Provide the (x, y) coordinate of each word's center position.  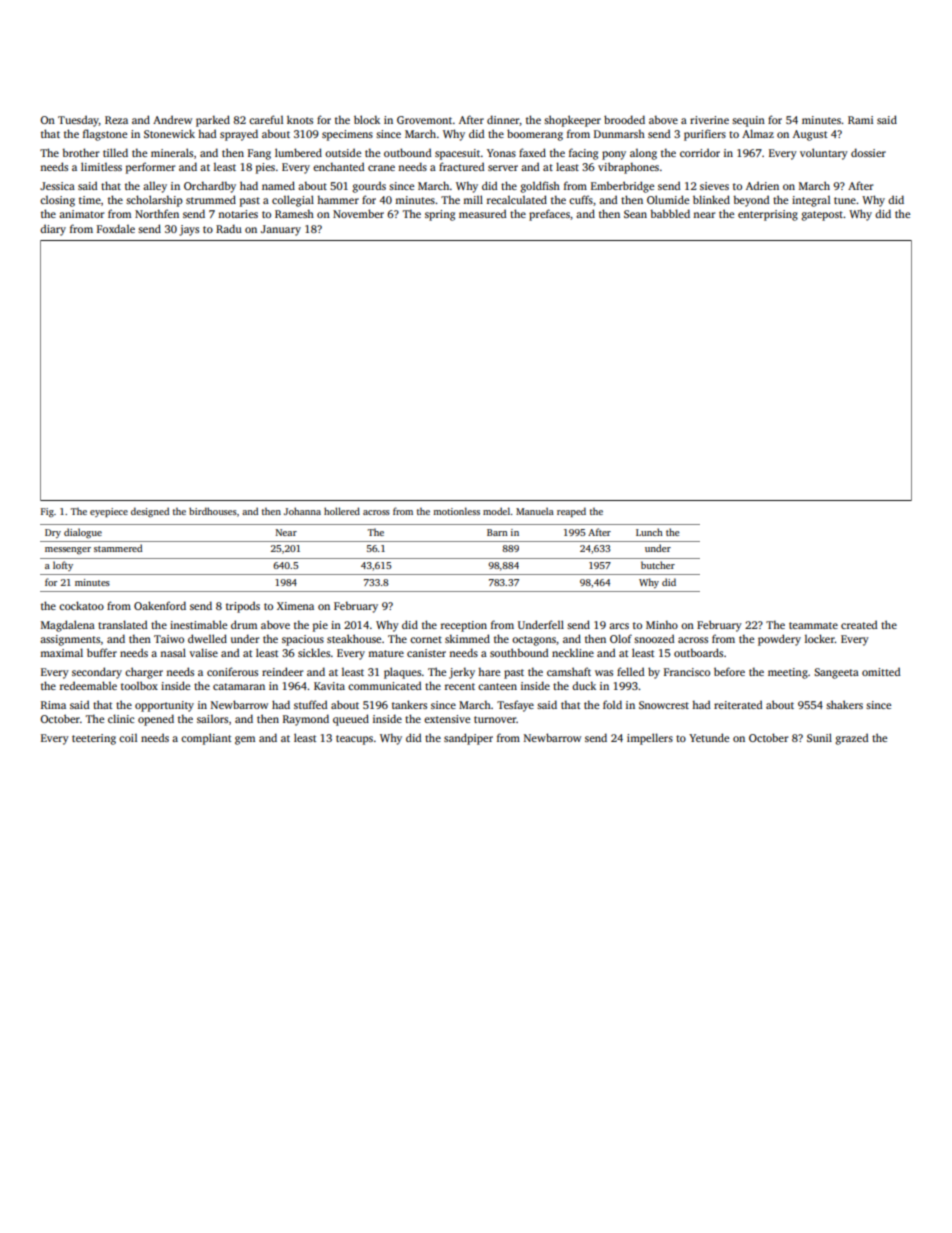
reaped (571, 512)
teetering (94, 739)
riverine (709, 120)
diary (53, 230)
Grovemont (424, 120)
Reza (116, 120)
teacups (354, 740)
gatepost (822, 216)
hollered (342, 511)
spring (440, 215)
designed (150, 512)
